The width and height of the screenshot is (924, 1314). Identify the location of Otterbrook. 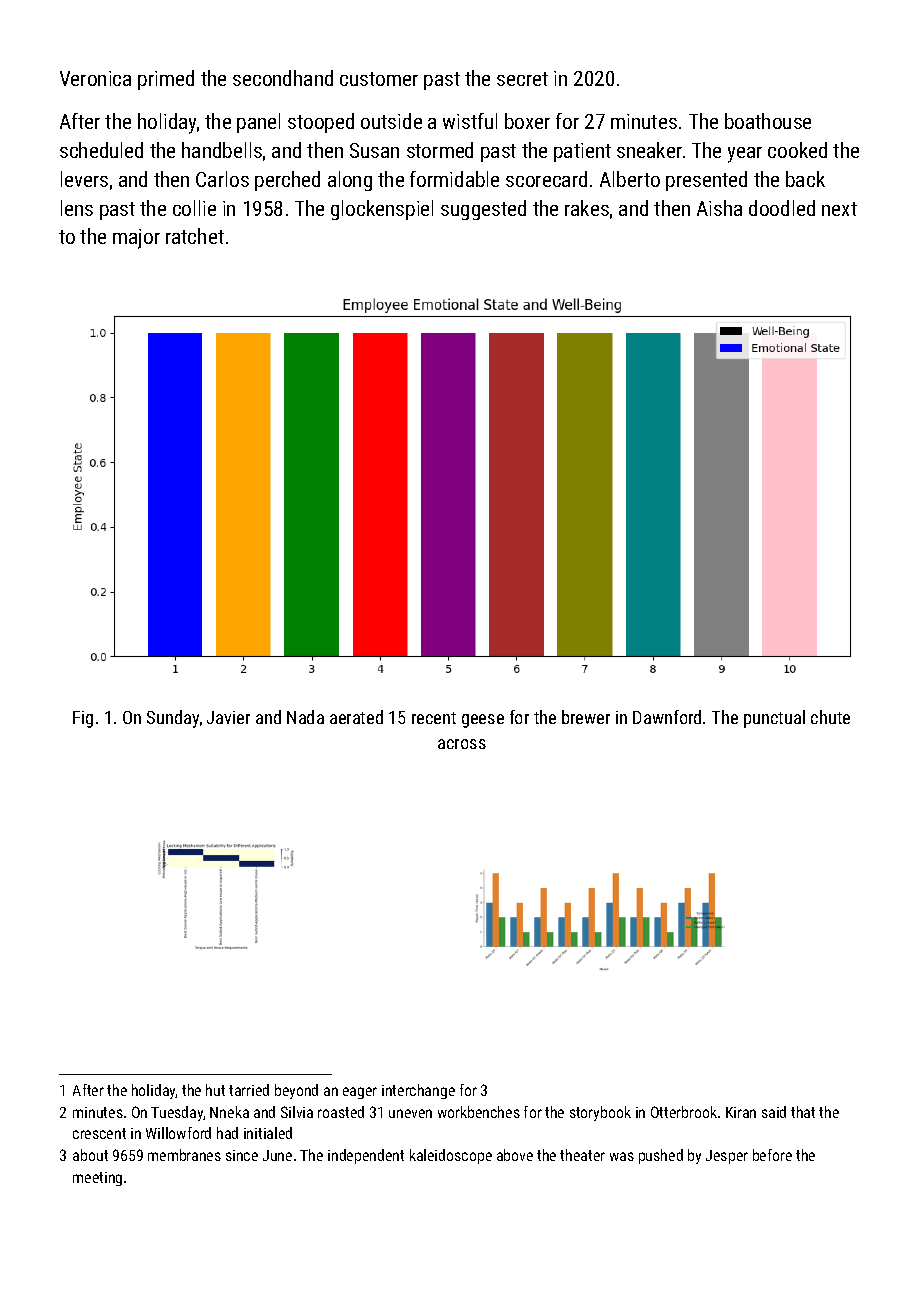
(684, 1112).
